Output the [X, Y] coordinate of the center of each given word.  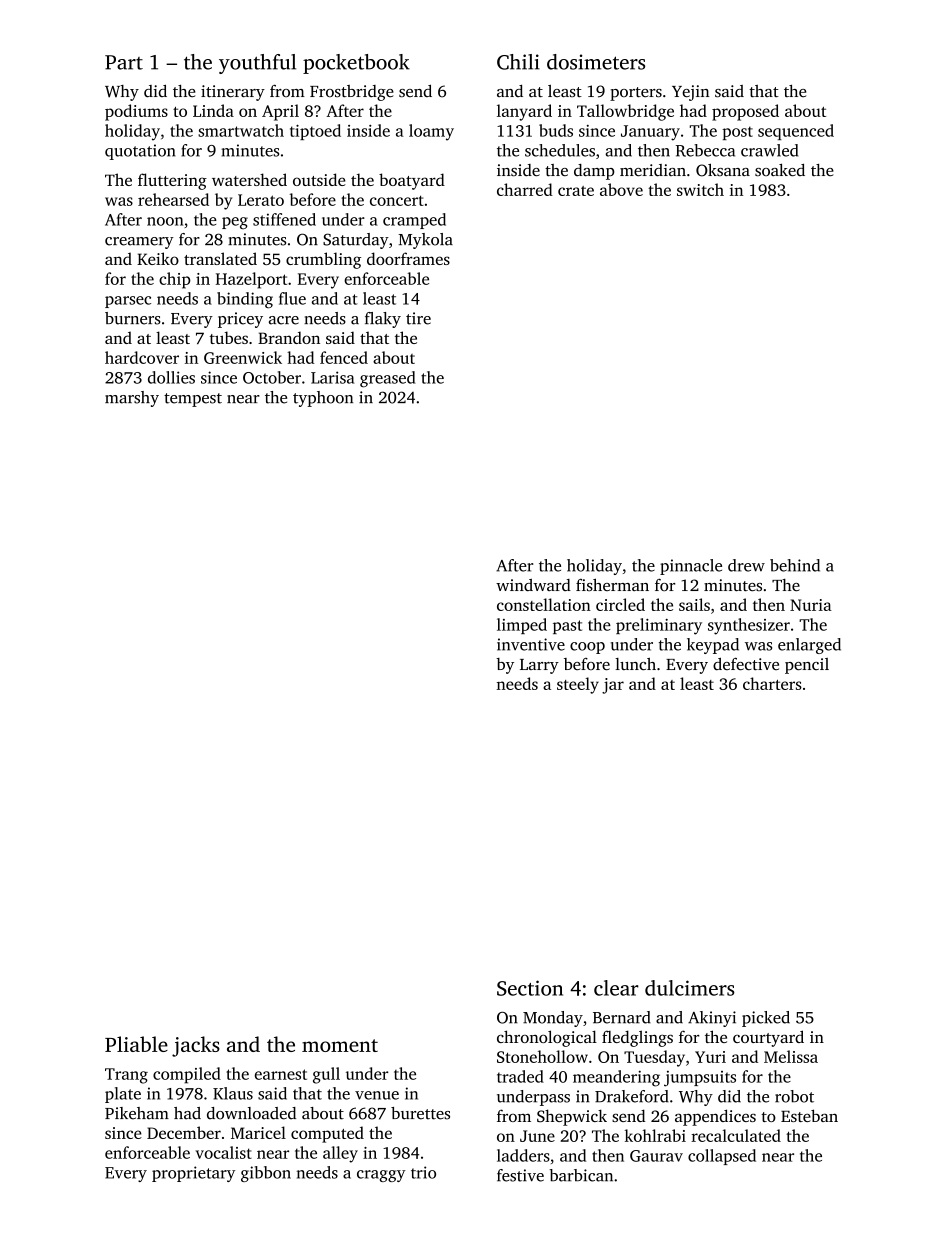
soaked [780, 170]
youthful [257, 64]
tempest [193, 400]
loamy [431, 132]
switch [700, 189]
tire [418, 318]
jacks [196, 1046]
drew [746, 565]
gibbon [266, 1174]
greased [387, 379]
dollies [171, 377]
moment [340, 1045]
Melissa [791, 1056]
